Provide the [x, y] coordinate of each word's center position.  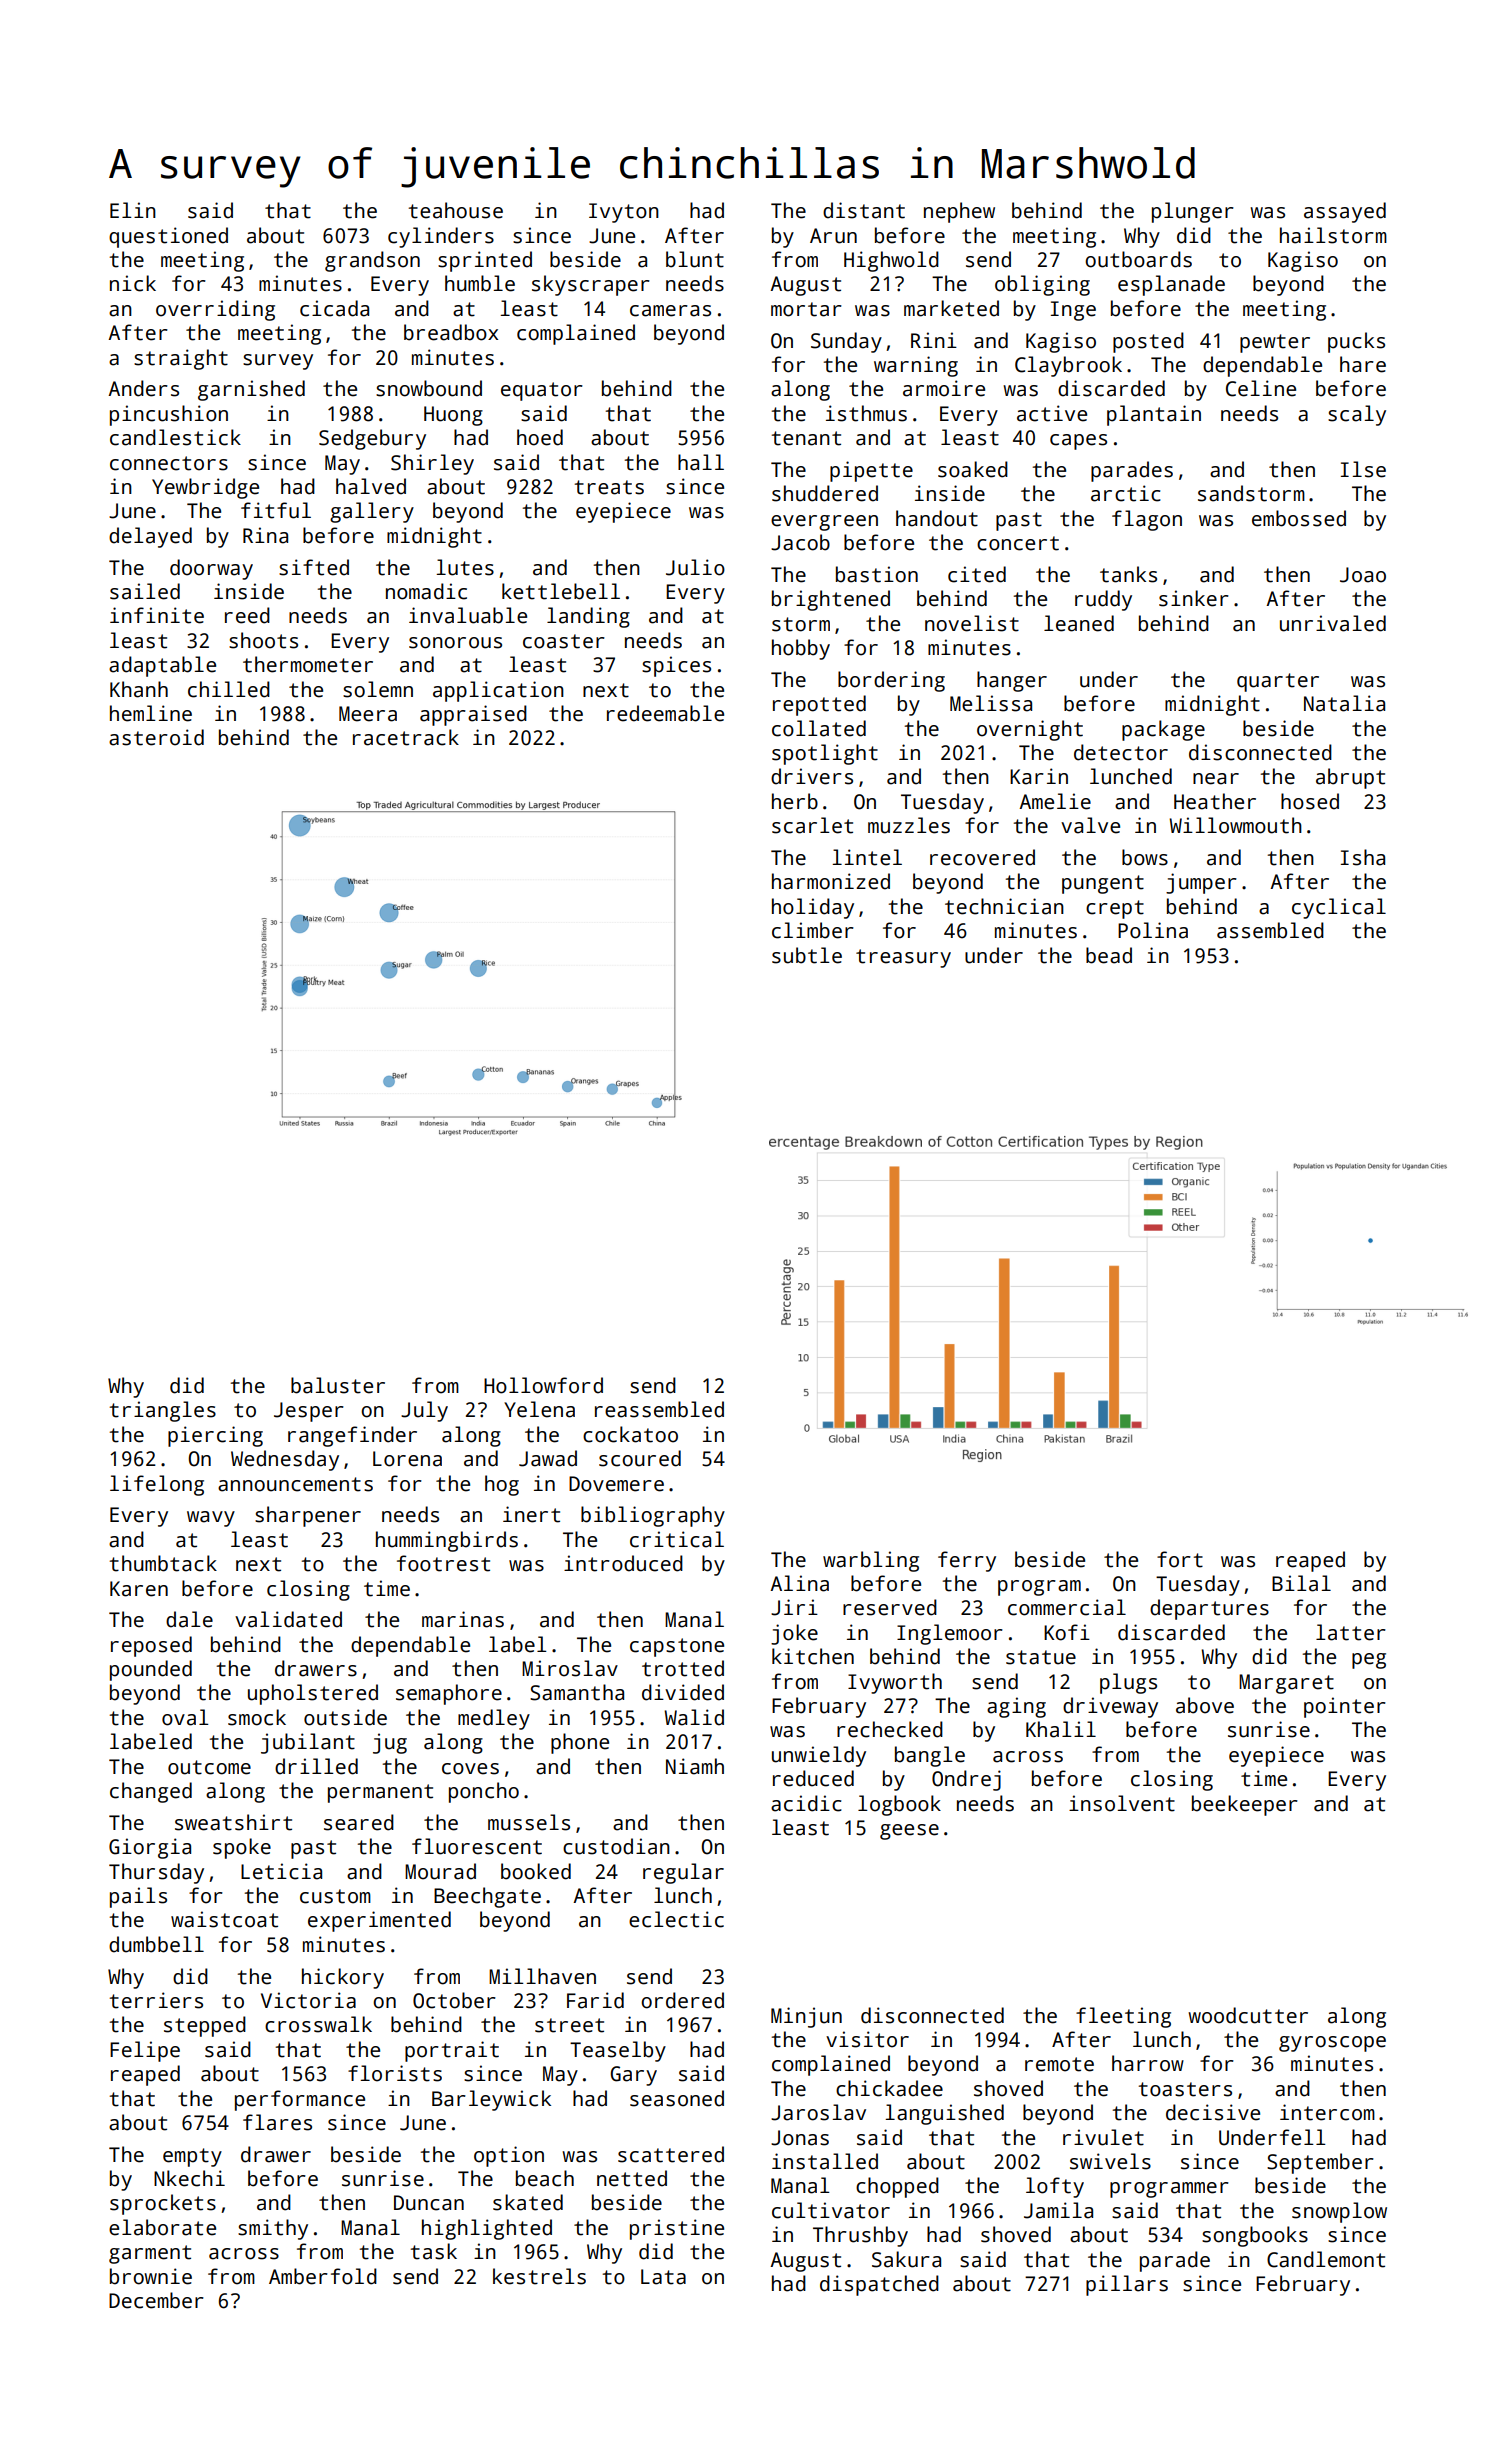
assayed [1345, 212]
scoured [640, 1458]
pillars [1127, 2285]
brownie [151, 2276]
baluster [338, 1385]
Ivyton [624, 213]
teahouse [456, 210]
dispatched [879, 2285]
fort [1180, 1559]
